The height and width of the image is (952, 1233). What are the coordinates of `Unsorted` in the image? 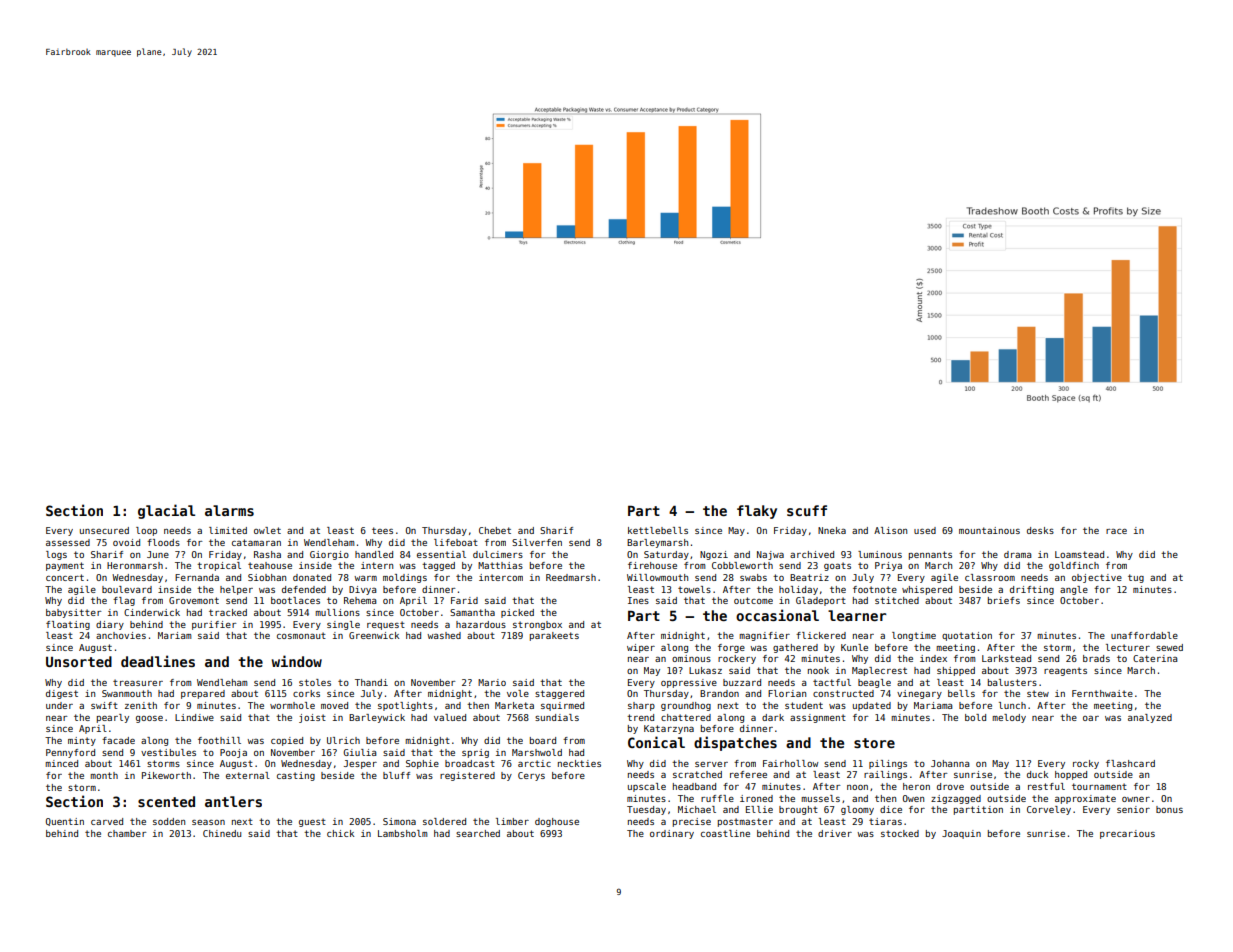 It's located at (79, 661).
